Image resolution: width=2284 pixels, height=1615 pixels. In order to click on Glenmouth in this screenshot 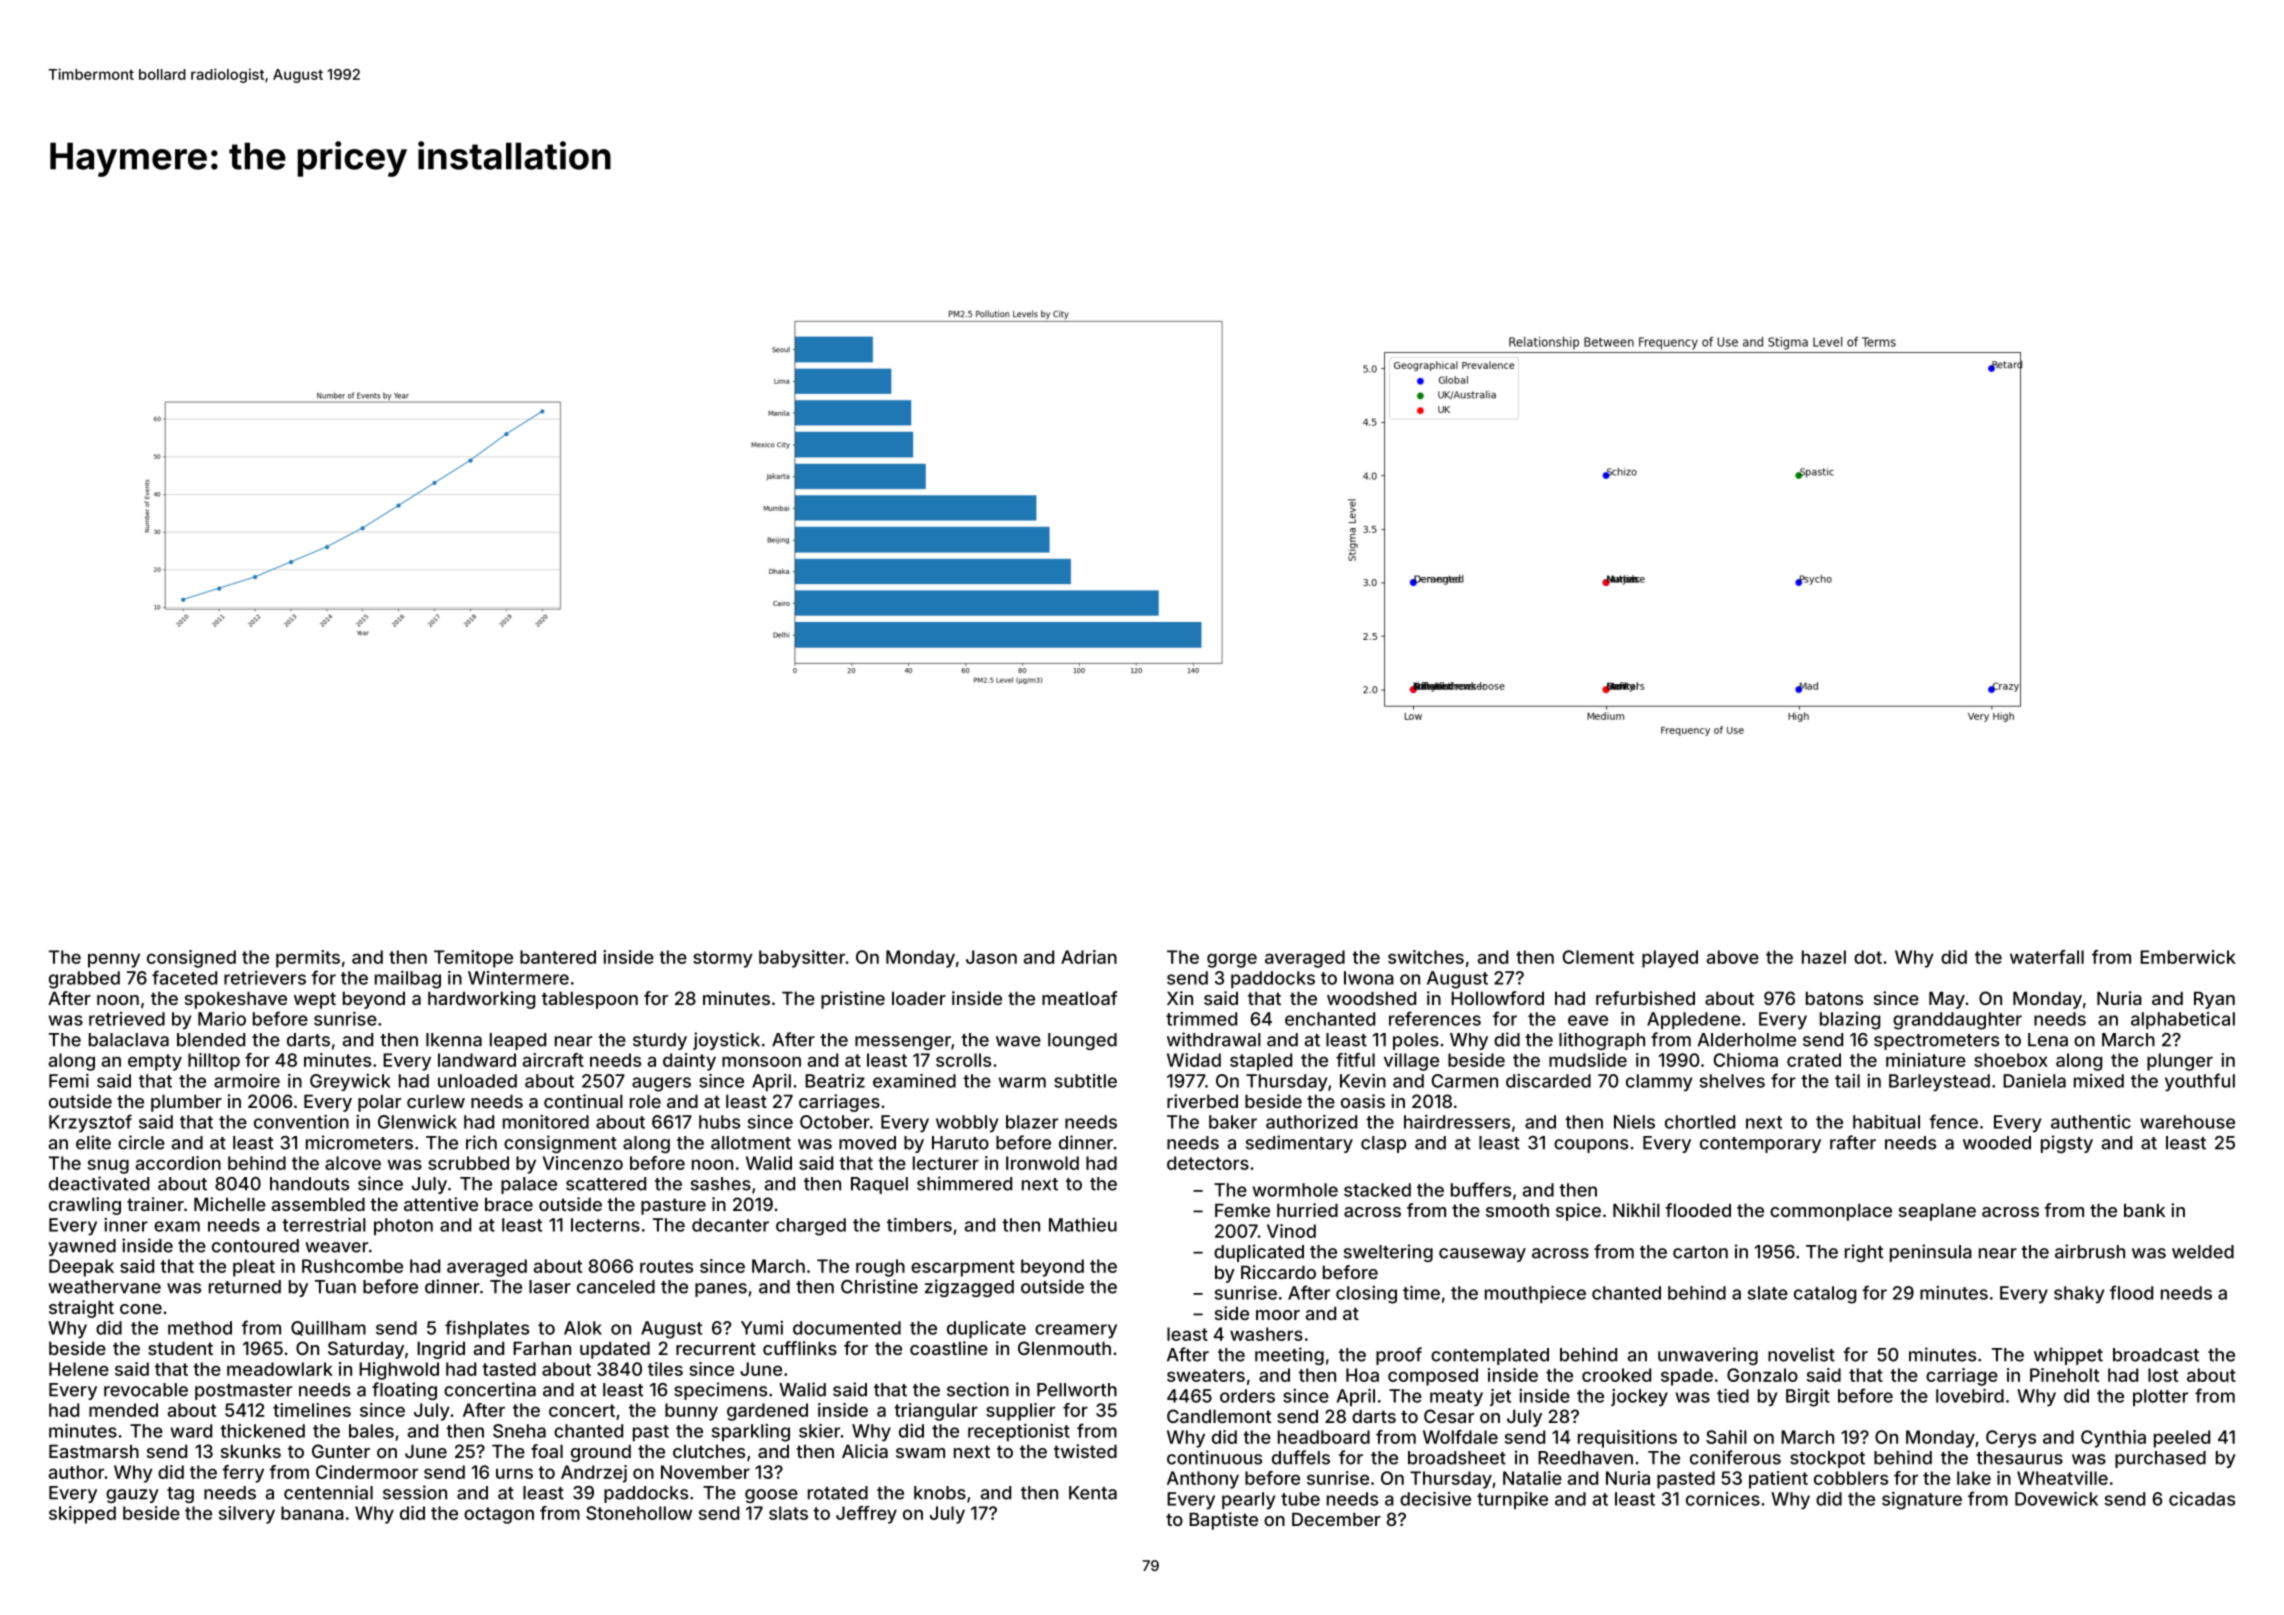, I will do `click(1064, 1348)`.
